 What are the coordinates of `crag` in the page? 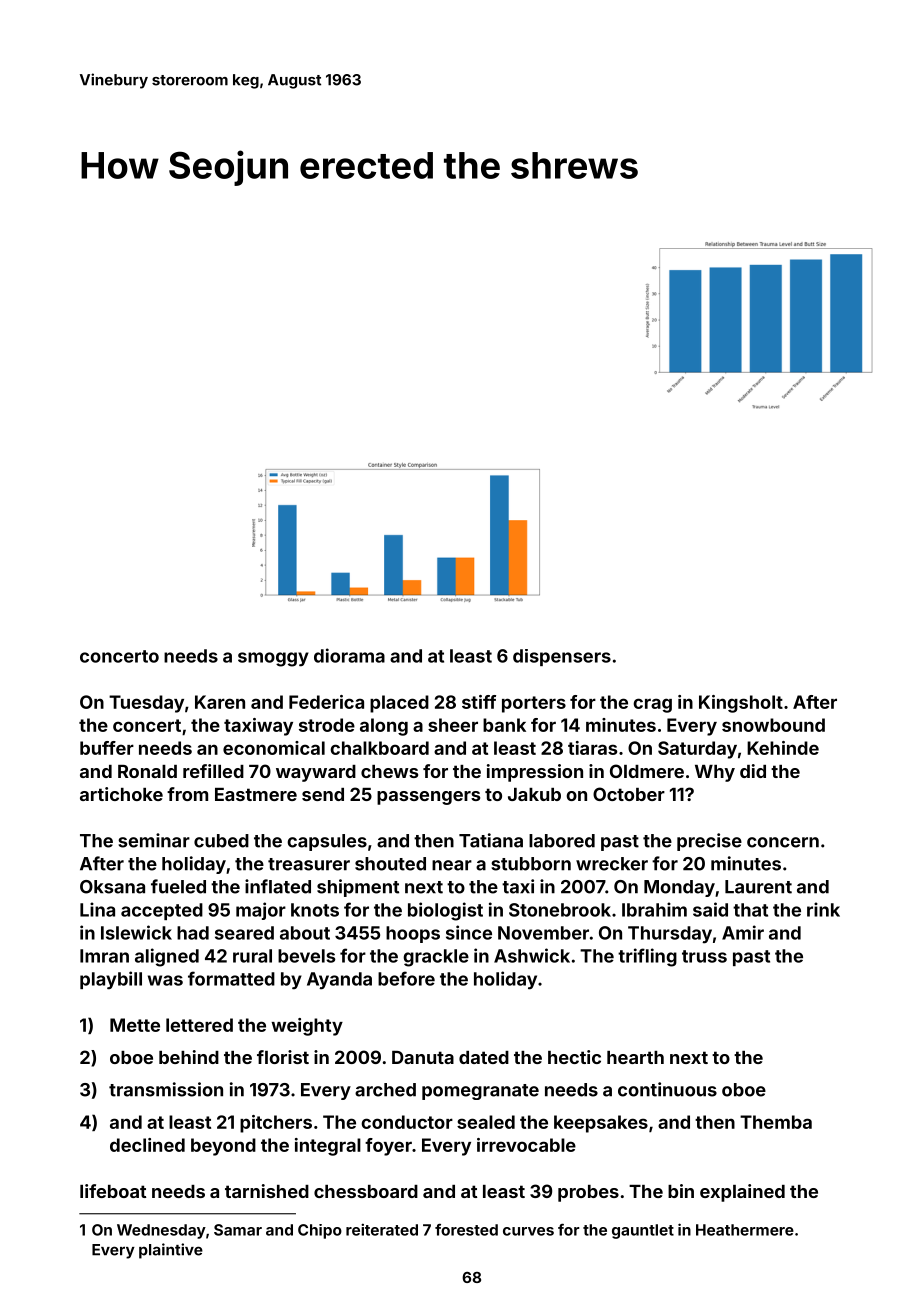 It's located at (652, 705).
